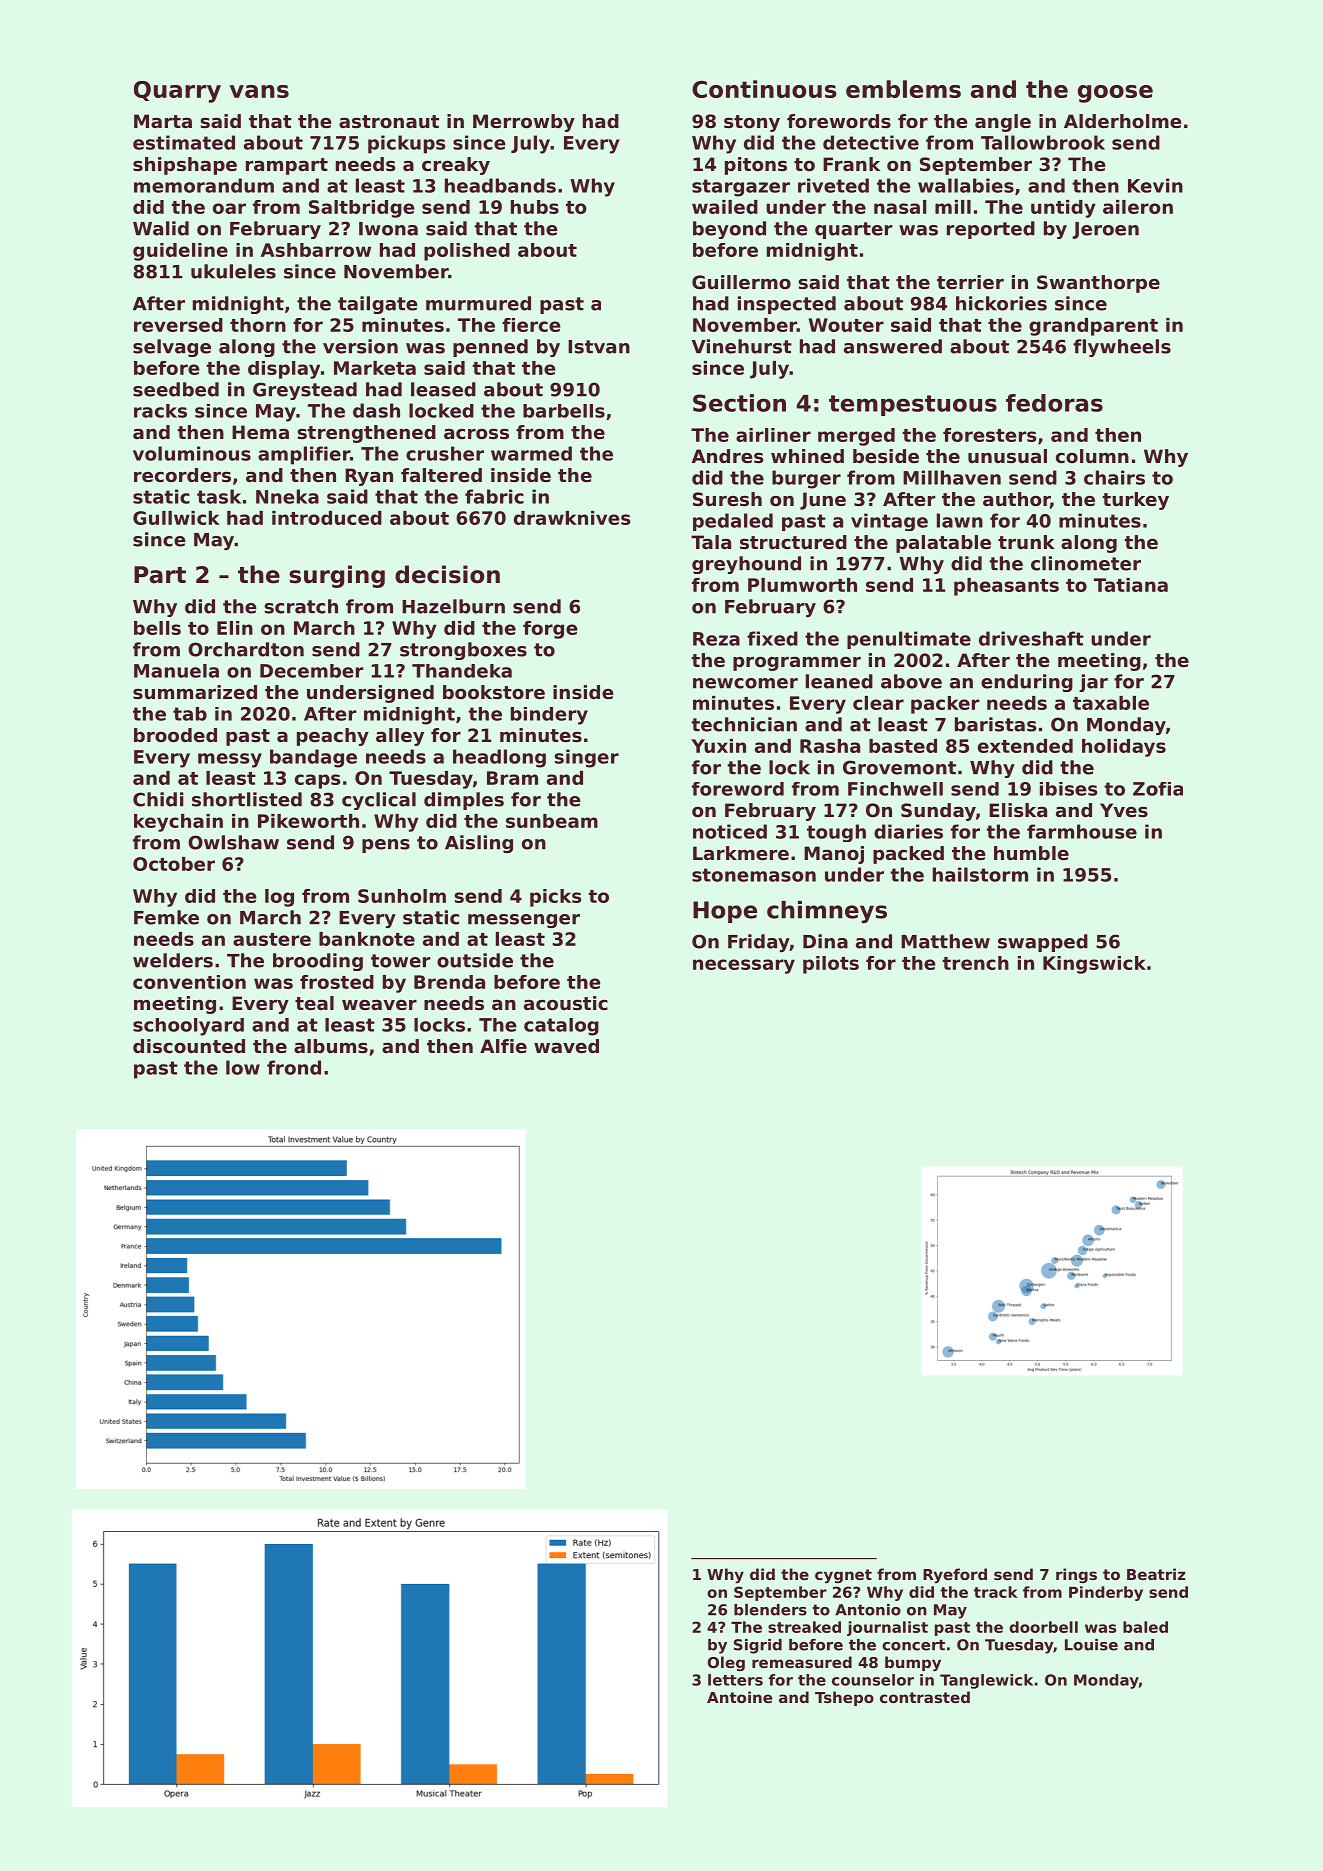 This document has height=1871, width=1323. I want to click on Kingswick, so click(1094, 965).
